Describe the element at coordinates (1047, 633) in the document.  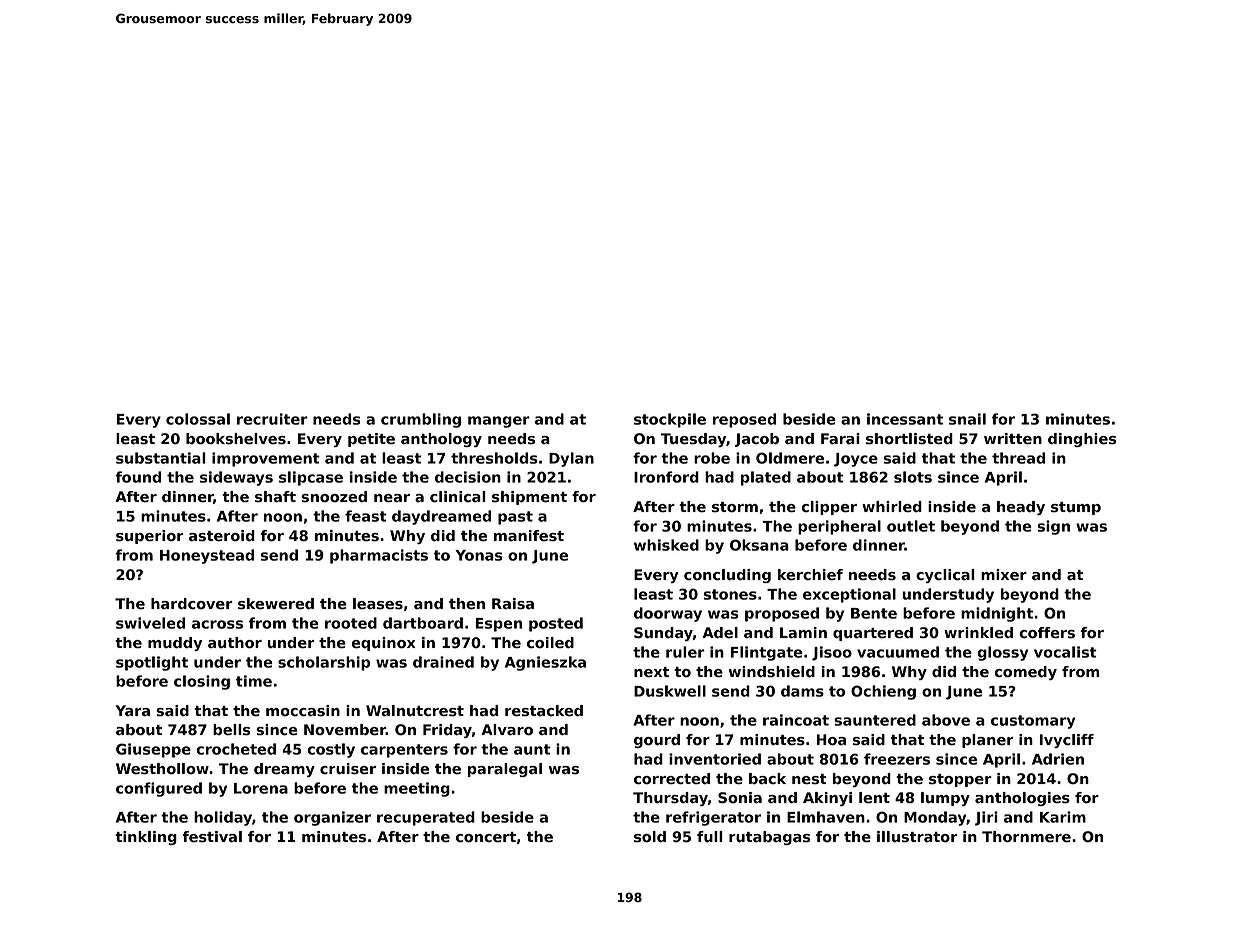
I see `coffers` at that location.
